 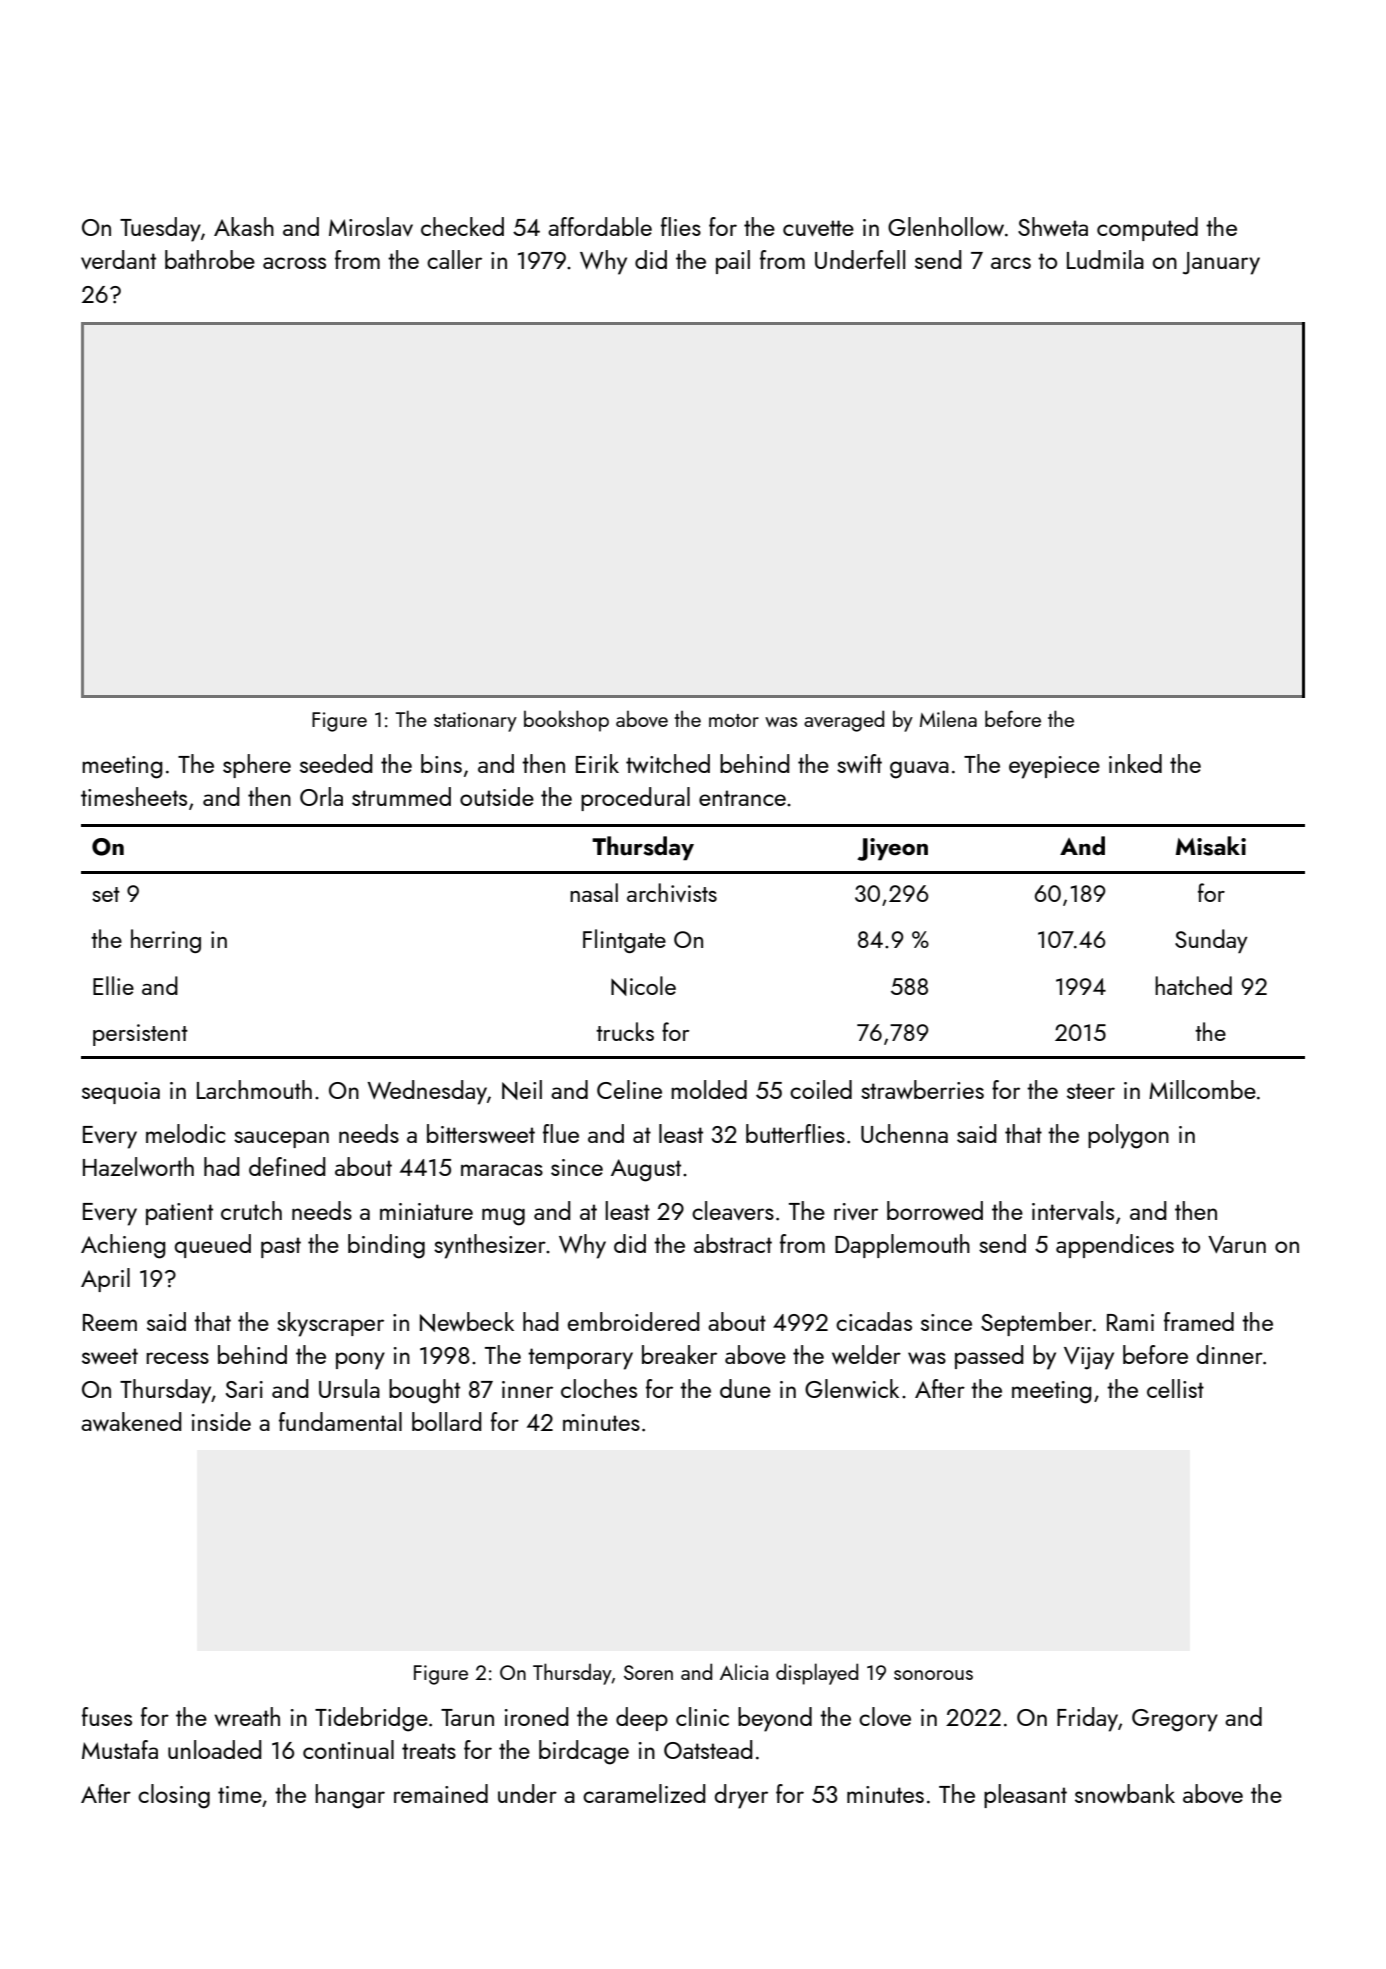 I want to click on procedural, so click(x=635, y=799).
